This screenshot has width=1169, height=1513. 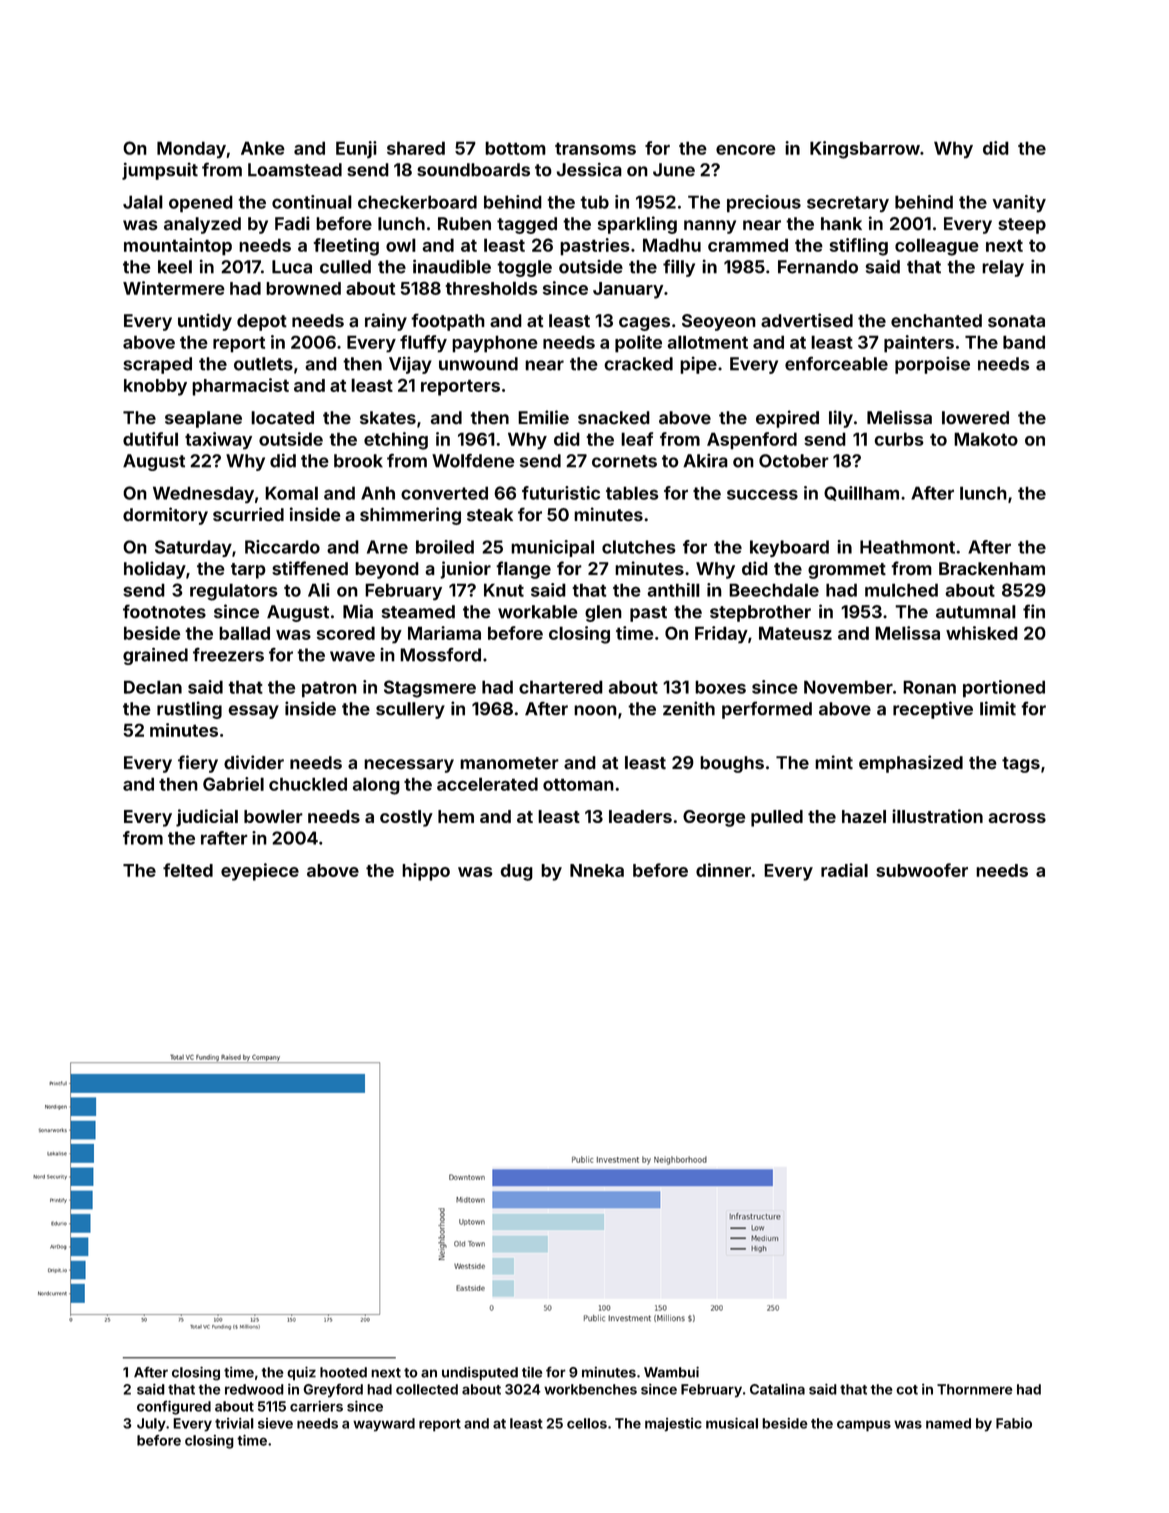 What do you see at coordinates (263, 148) in the screenshot?
I see `Anke` at bounding box center [263, 148].
